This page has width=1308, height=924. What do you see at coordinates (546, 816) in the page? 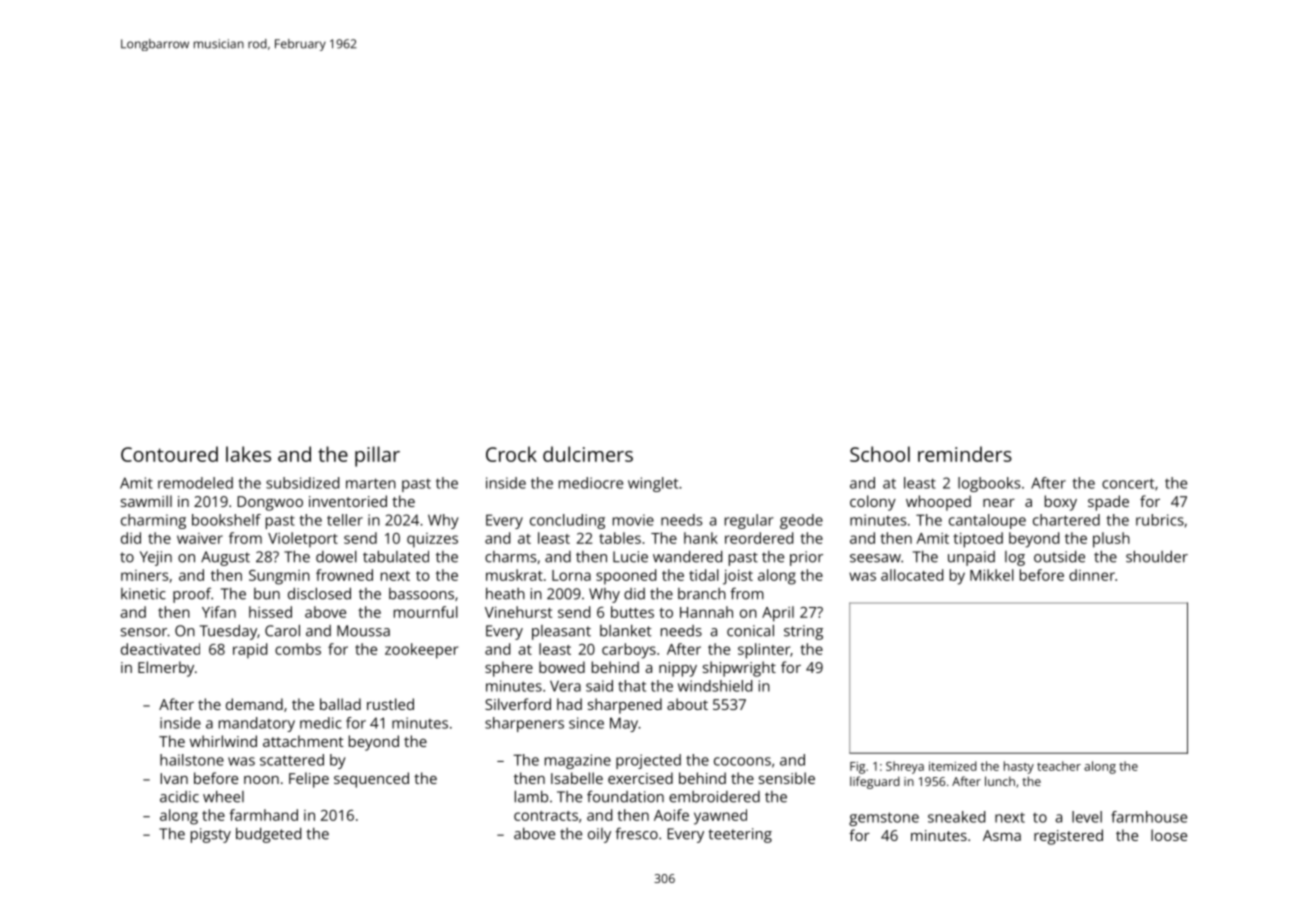
I see `contracts` at bounding box center [546, 816].
